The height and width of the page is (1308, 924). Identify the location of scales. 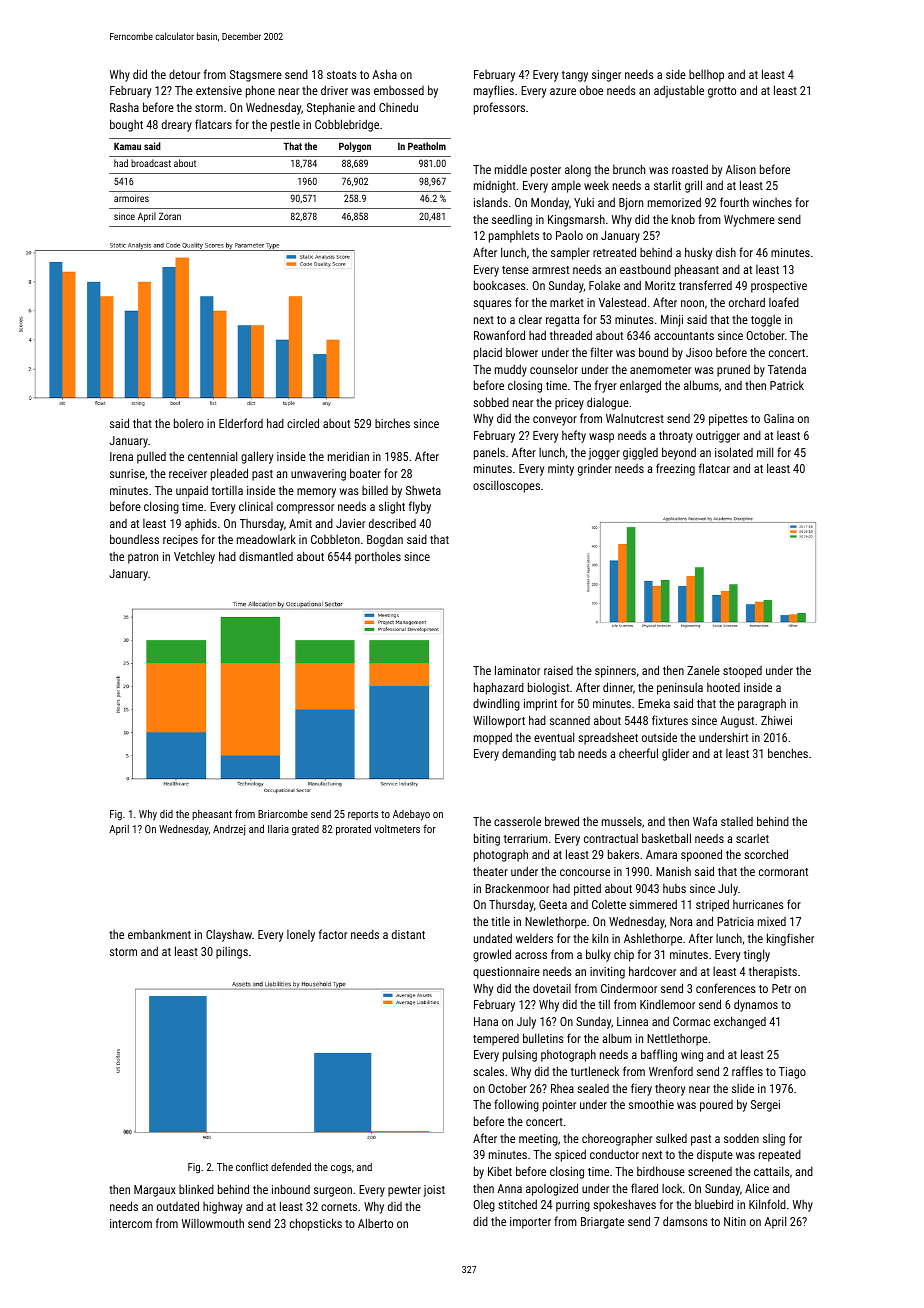
(488, 1071).
